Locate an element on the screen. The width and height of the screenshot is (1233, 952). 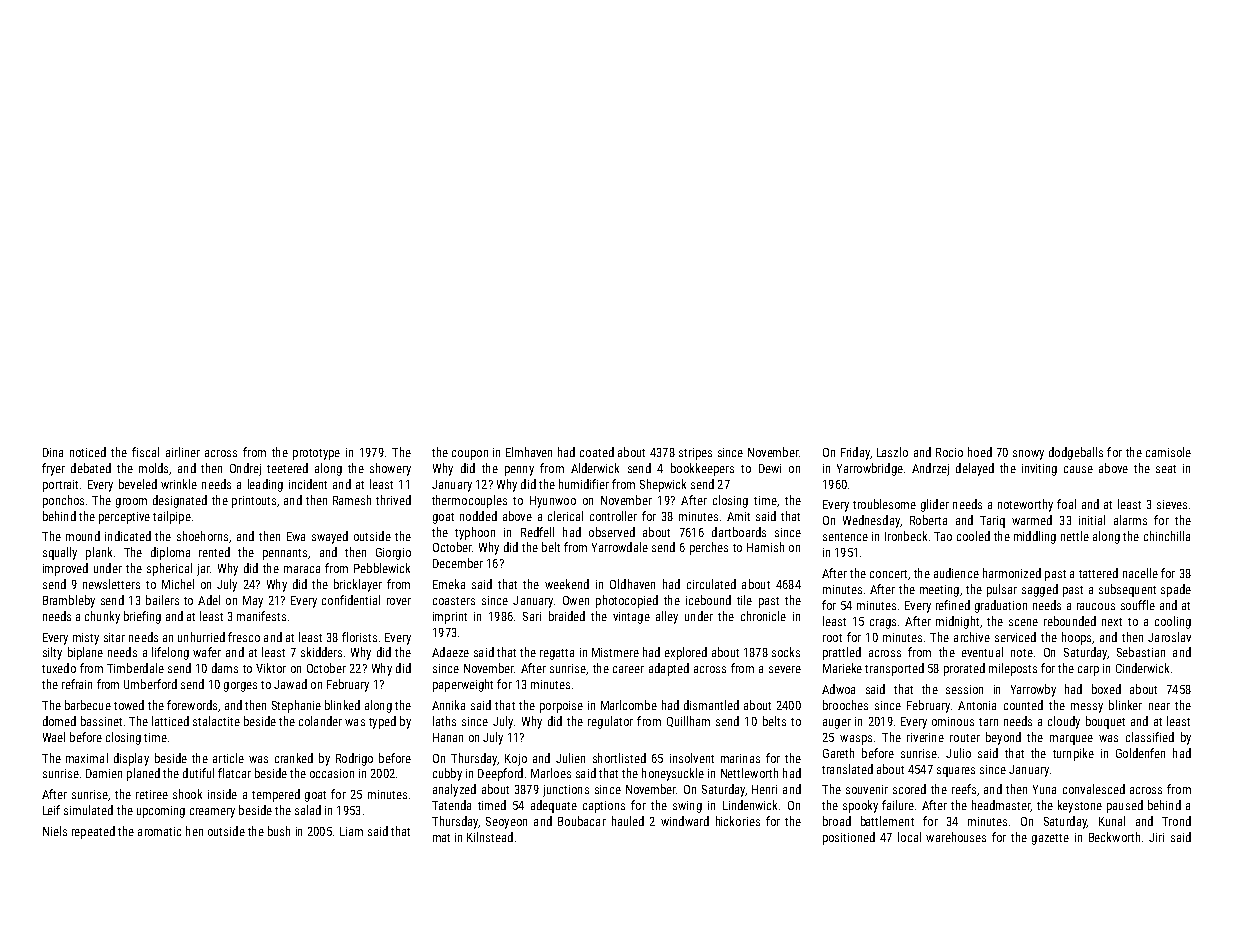
printouts is located at coordinates (254, 502).
